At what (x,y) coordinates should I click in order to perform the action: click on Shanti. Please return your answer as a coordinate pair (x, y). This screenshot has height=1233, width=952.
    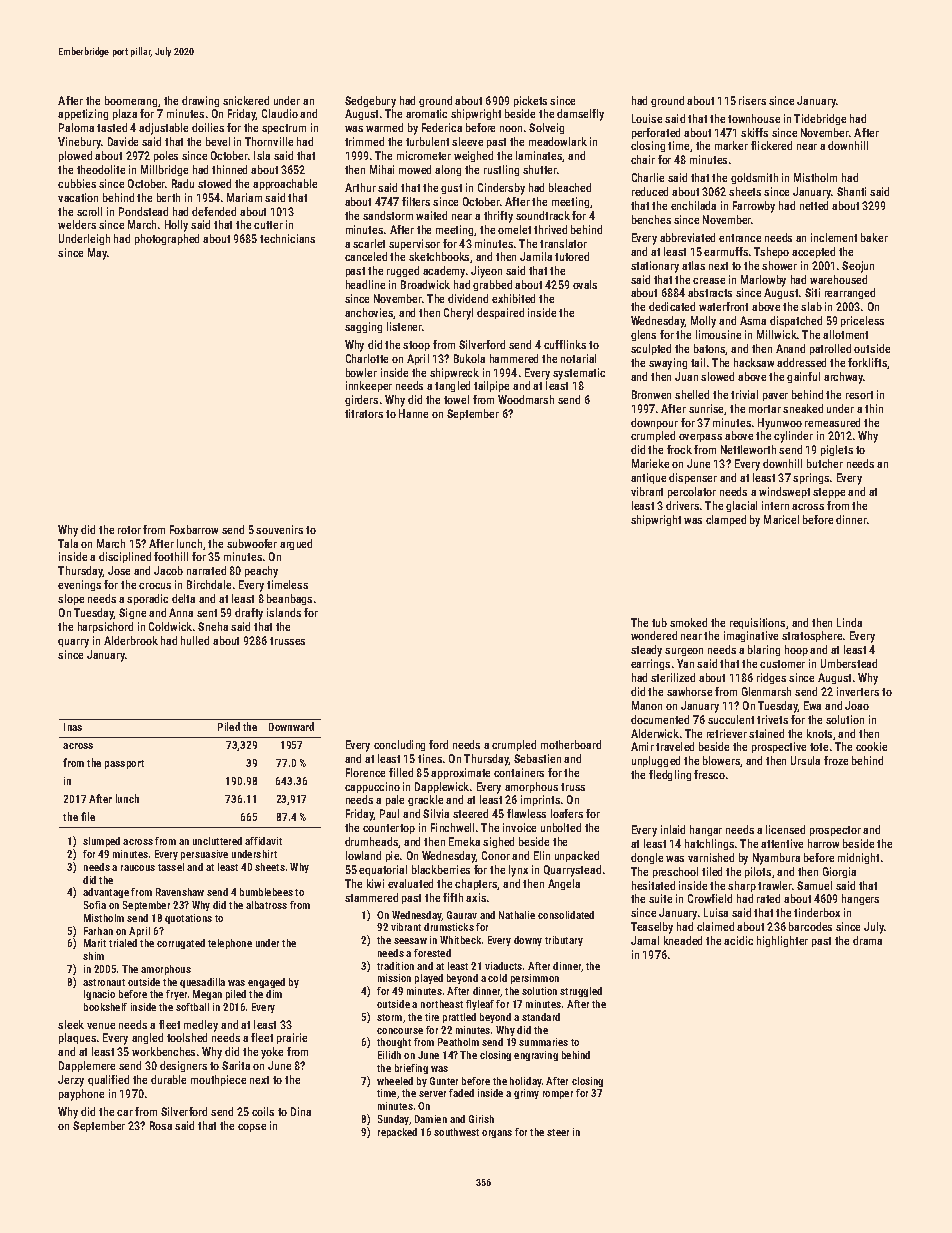
    Looking at the image, I should click on (851, 191).
